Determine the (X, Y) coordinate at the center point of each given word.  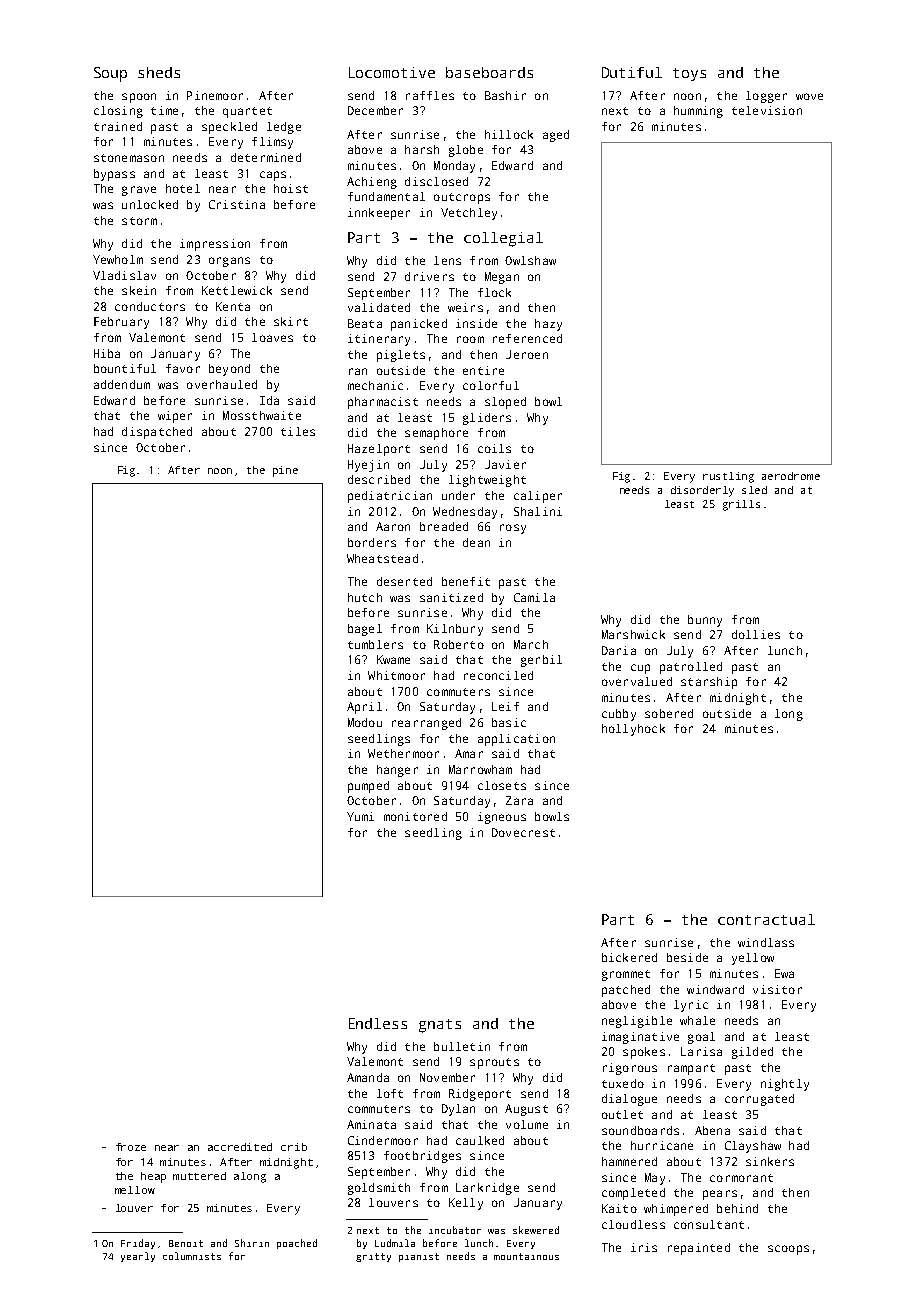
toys (689, 74)
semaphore (436, 434)
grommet (626, 975)
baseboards (489, 72)
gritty (373, 1257)
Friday (138, 1244)
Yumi (360, 816)
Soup (110, 74)
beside (687, 957)
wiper (175, 417)
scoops (788, 1250)
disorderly (702, 491)
